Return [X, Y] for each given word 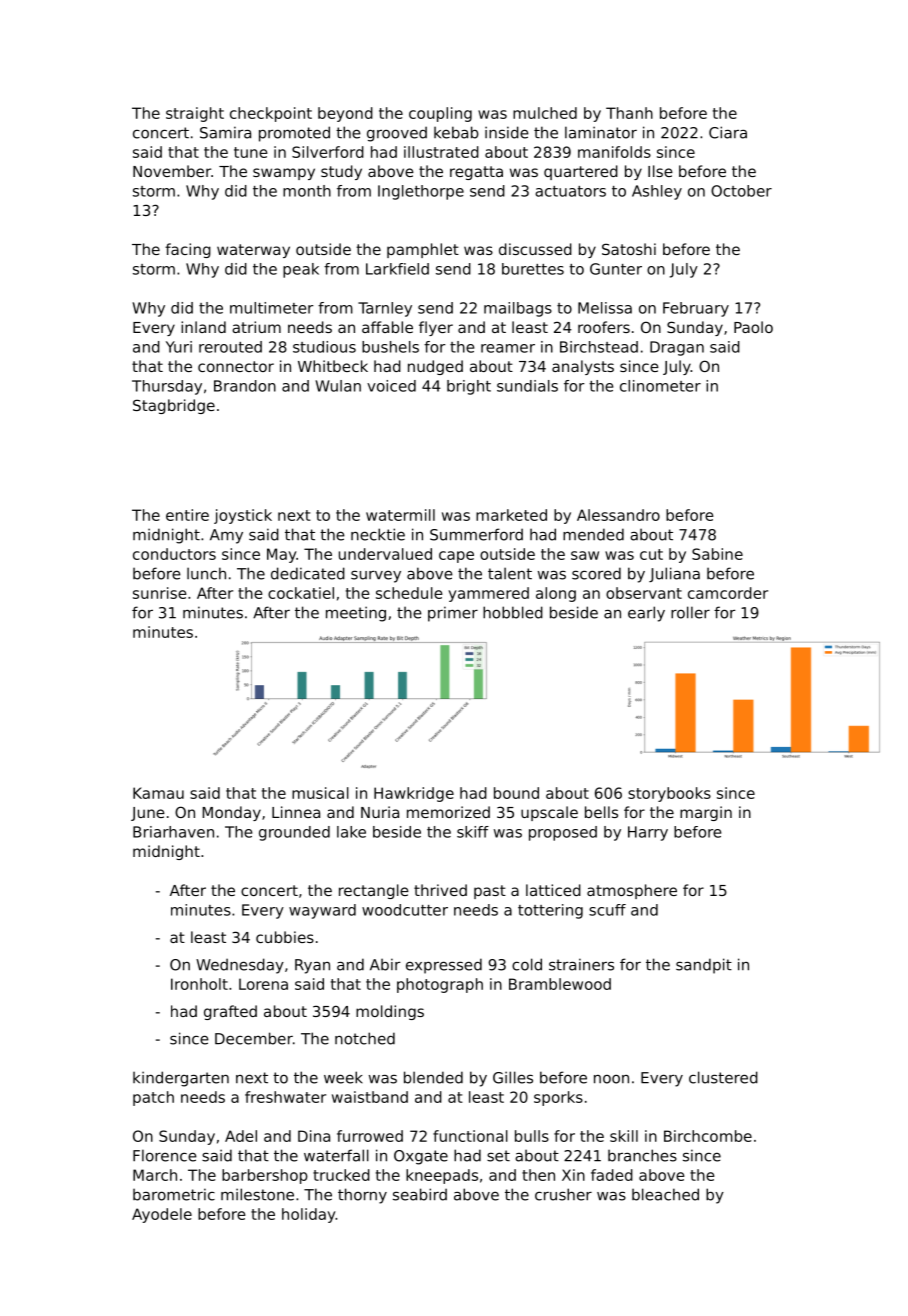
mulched [545, 113]
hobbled [513, 612]
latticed [553, 890]
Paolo [753, 327]
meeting [356, 614]
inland [203, 327]
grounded [294, 833]
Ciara [728, 132]
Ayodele [162, 1215]
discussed [535, 249]
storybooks [669, 794]
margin [706, 813]
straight [195, 114]
